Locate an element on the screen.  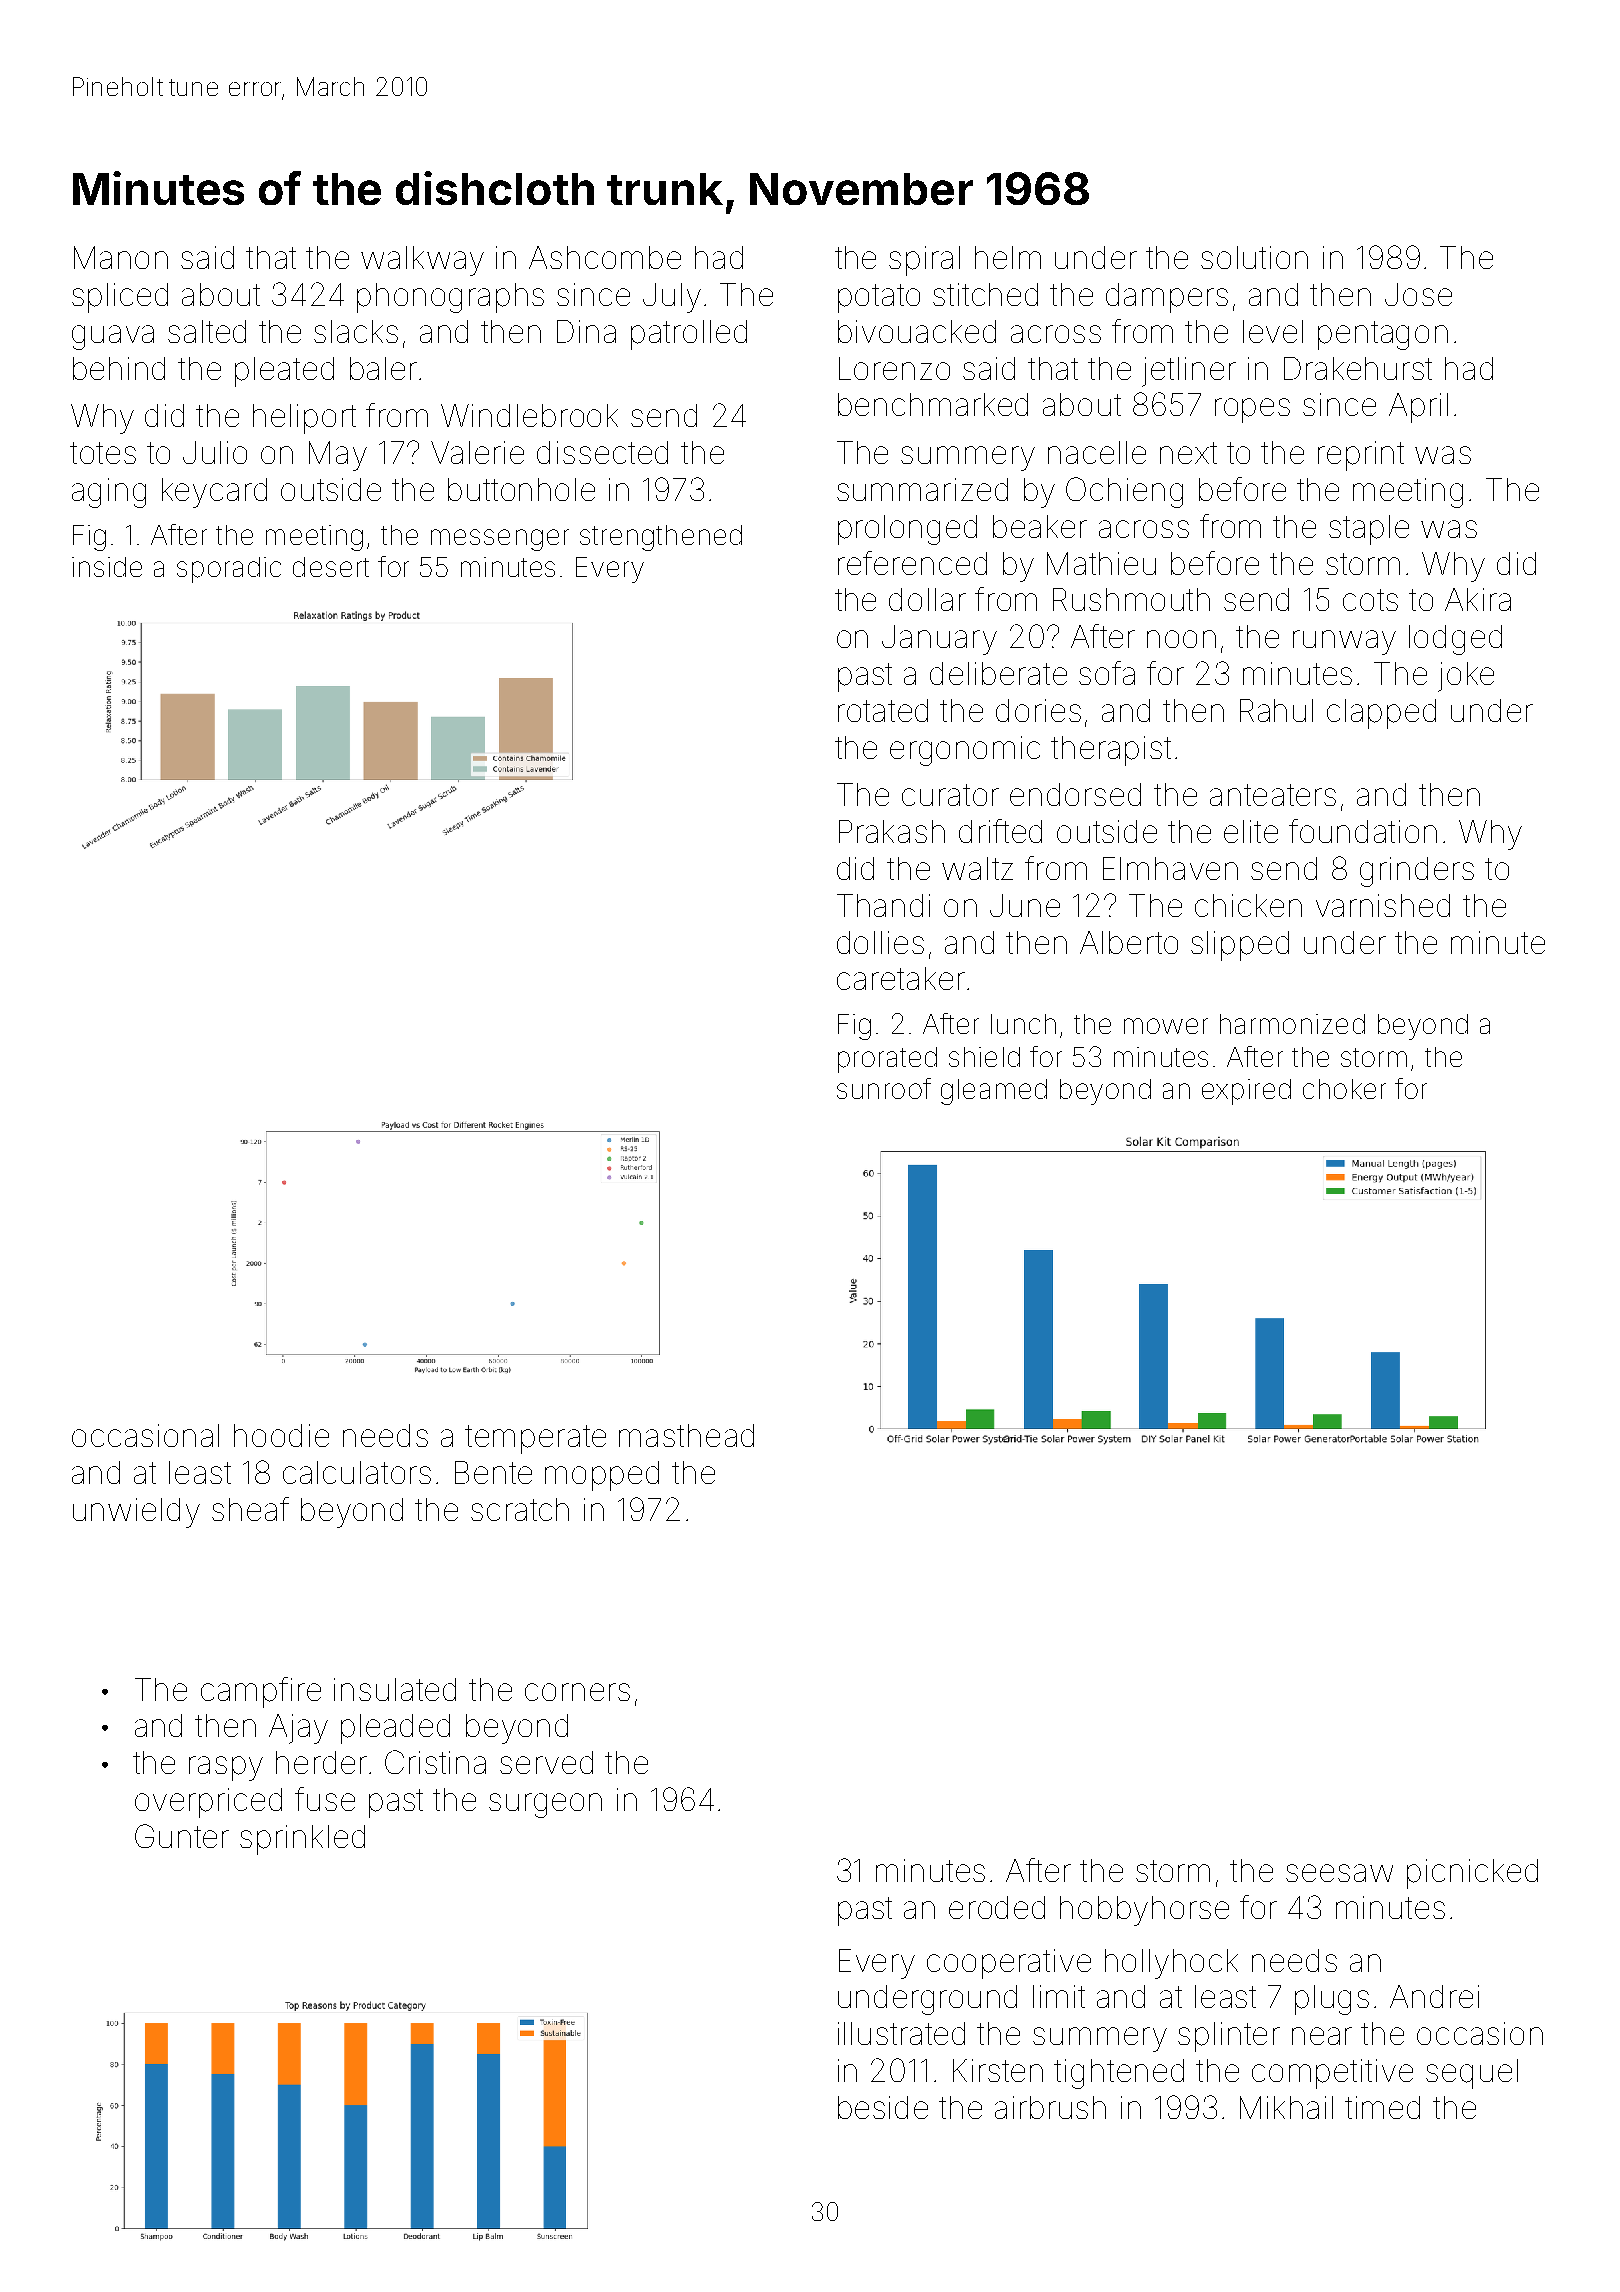
corners is located at coordinates (577, 1692).
